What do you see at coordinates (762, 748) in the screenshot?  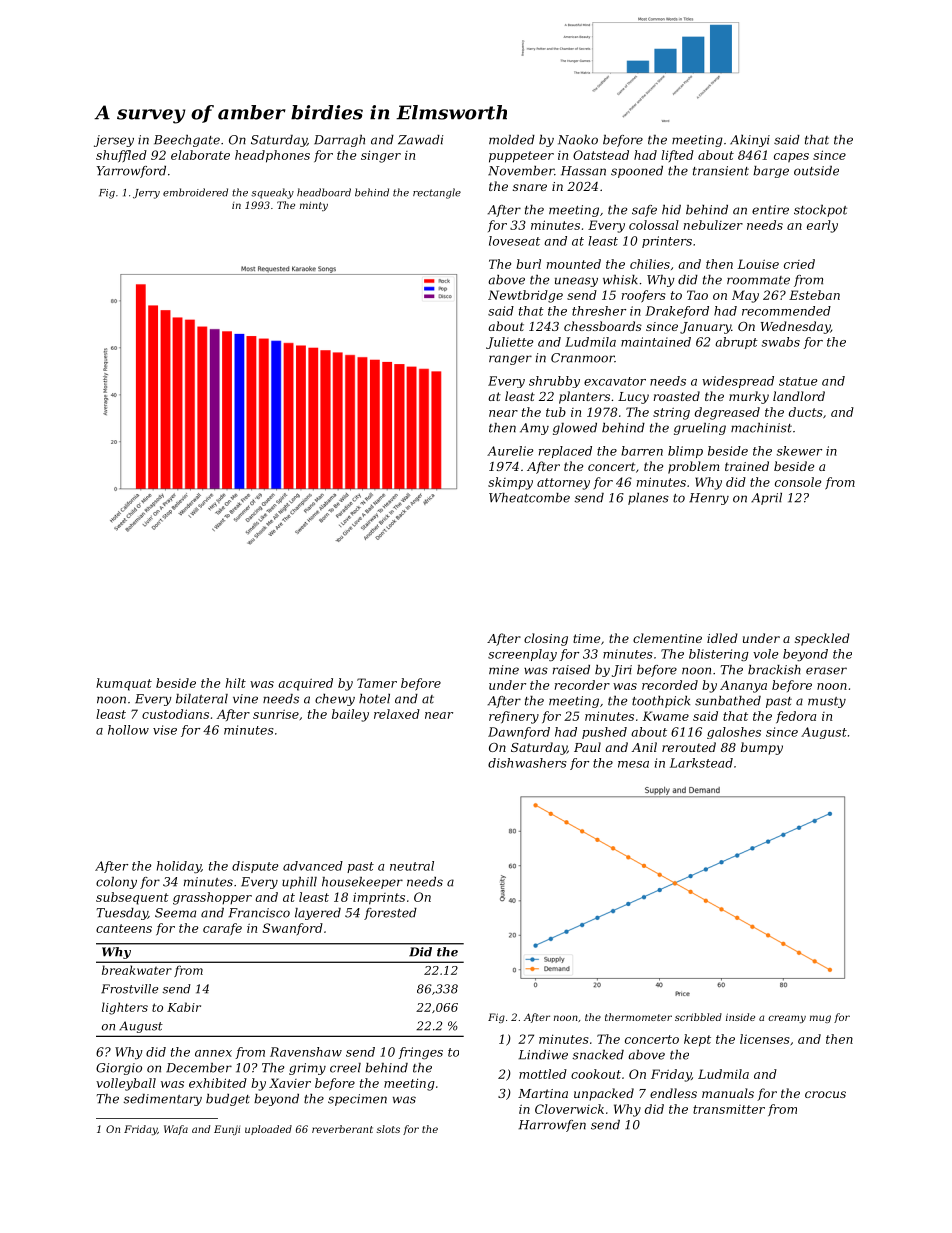 I see `bumpy` at bounding box center [762, 748].
